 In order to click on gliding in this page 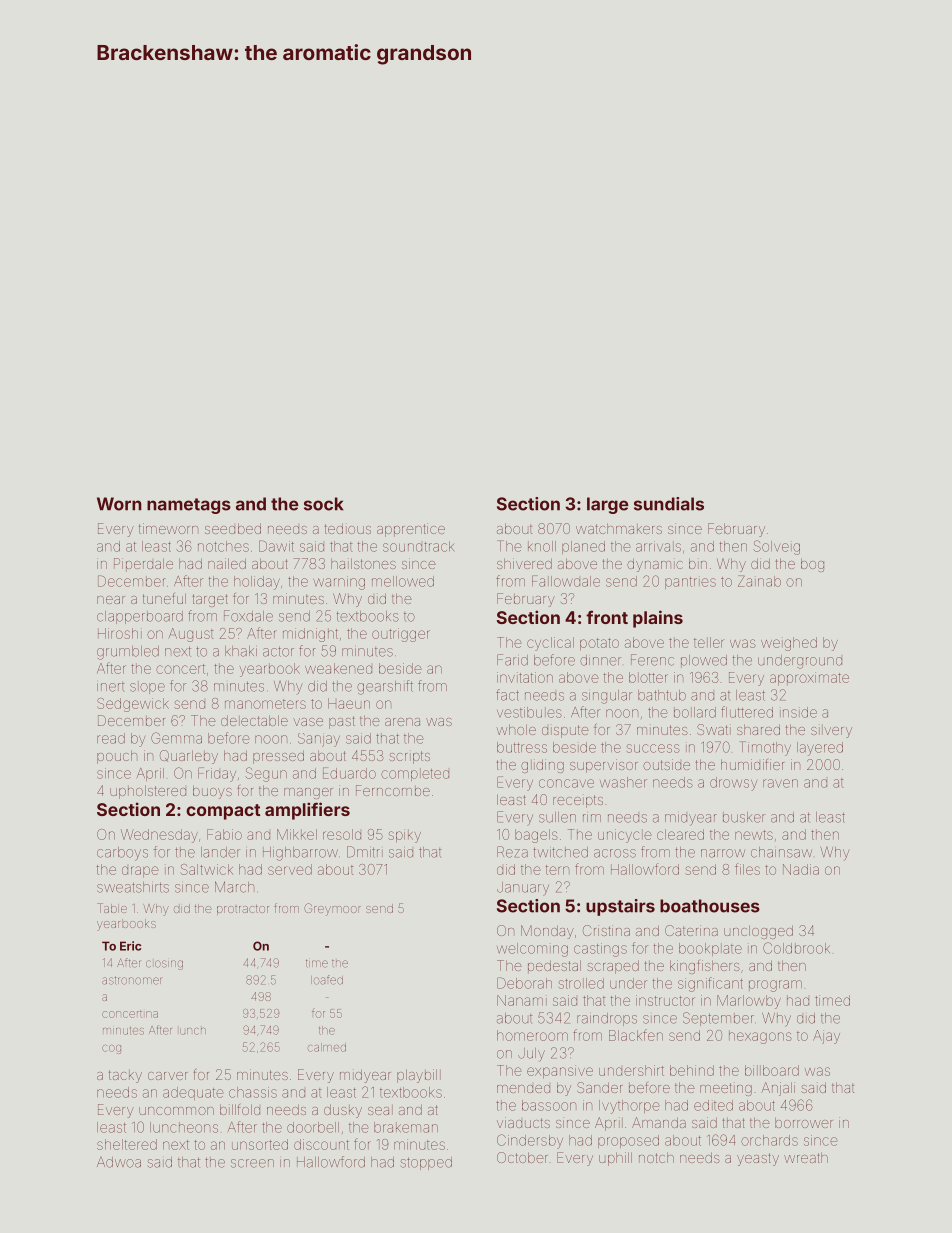, I will do `click(542, 766)`.
